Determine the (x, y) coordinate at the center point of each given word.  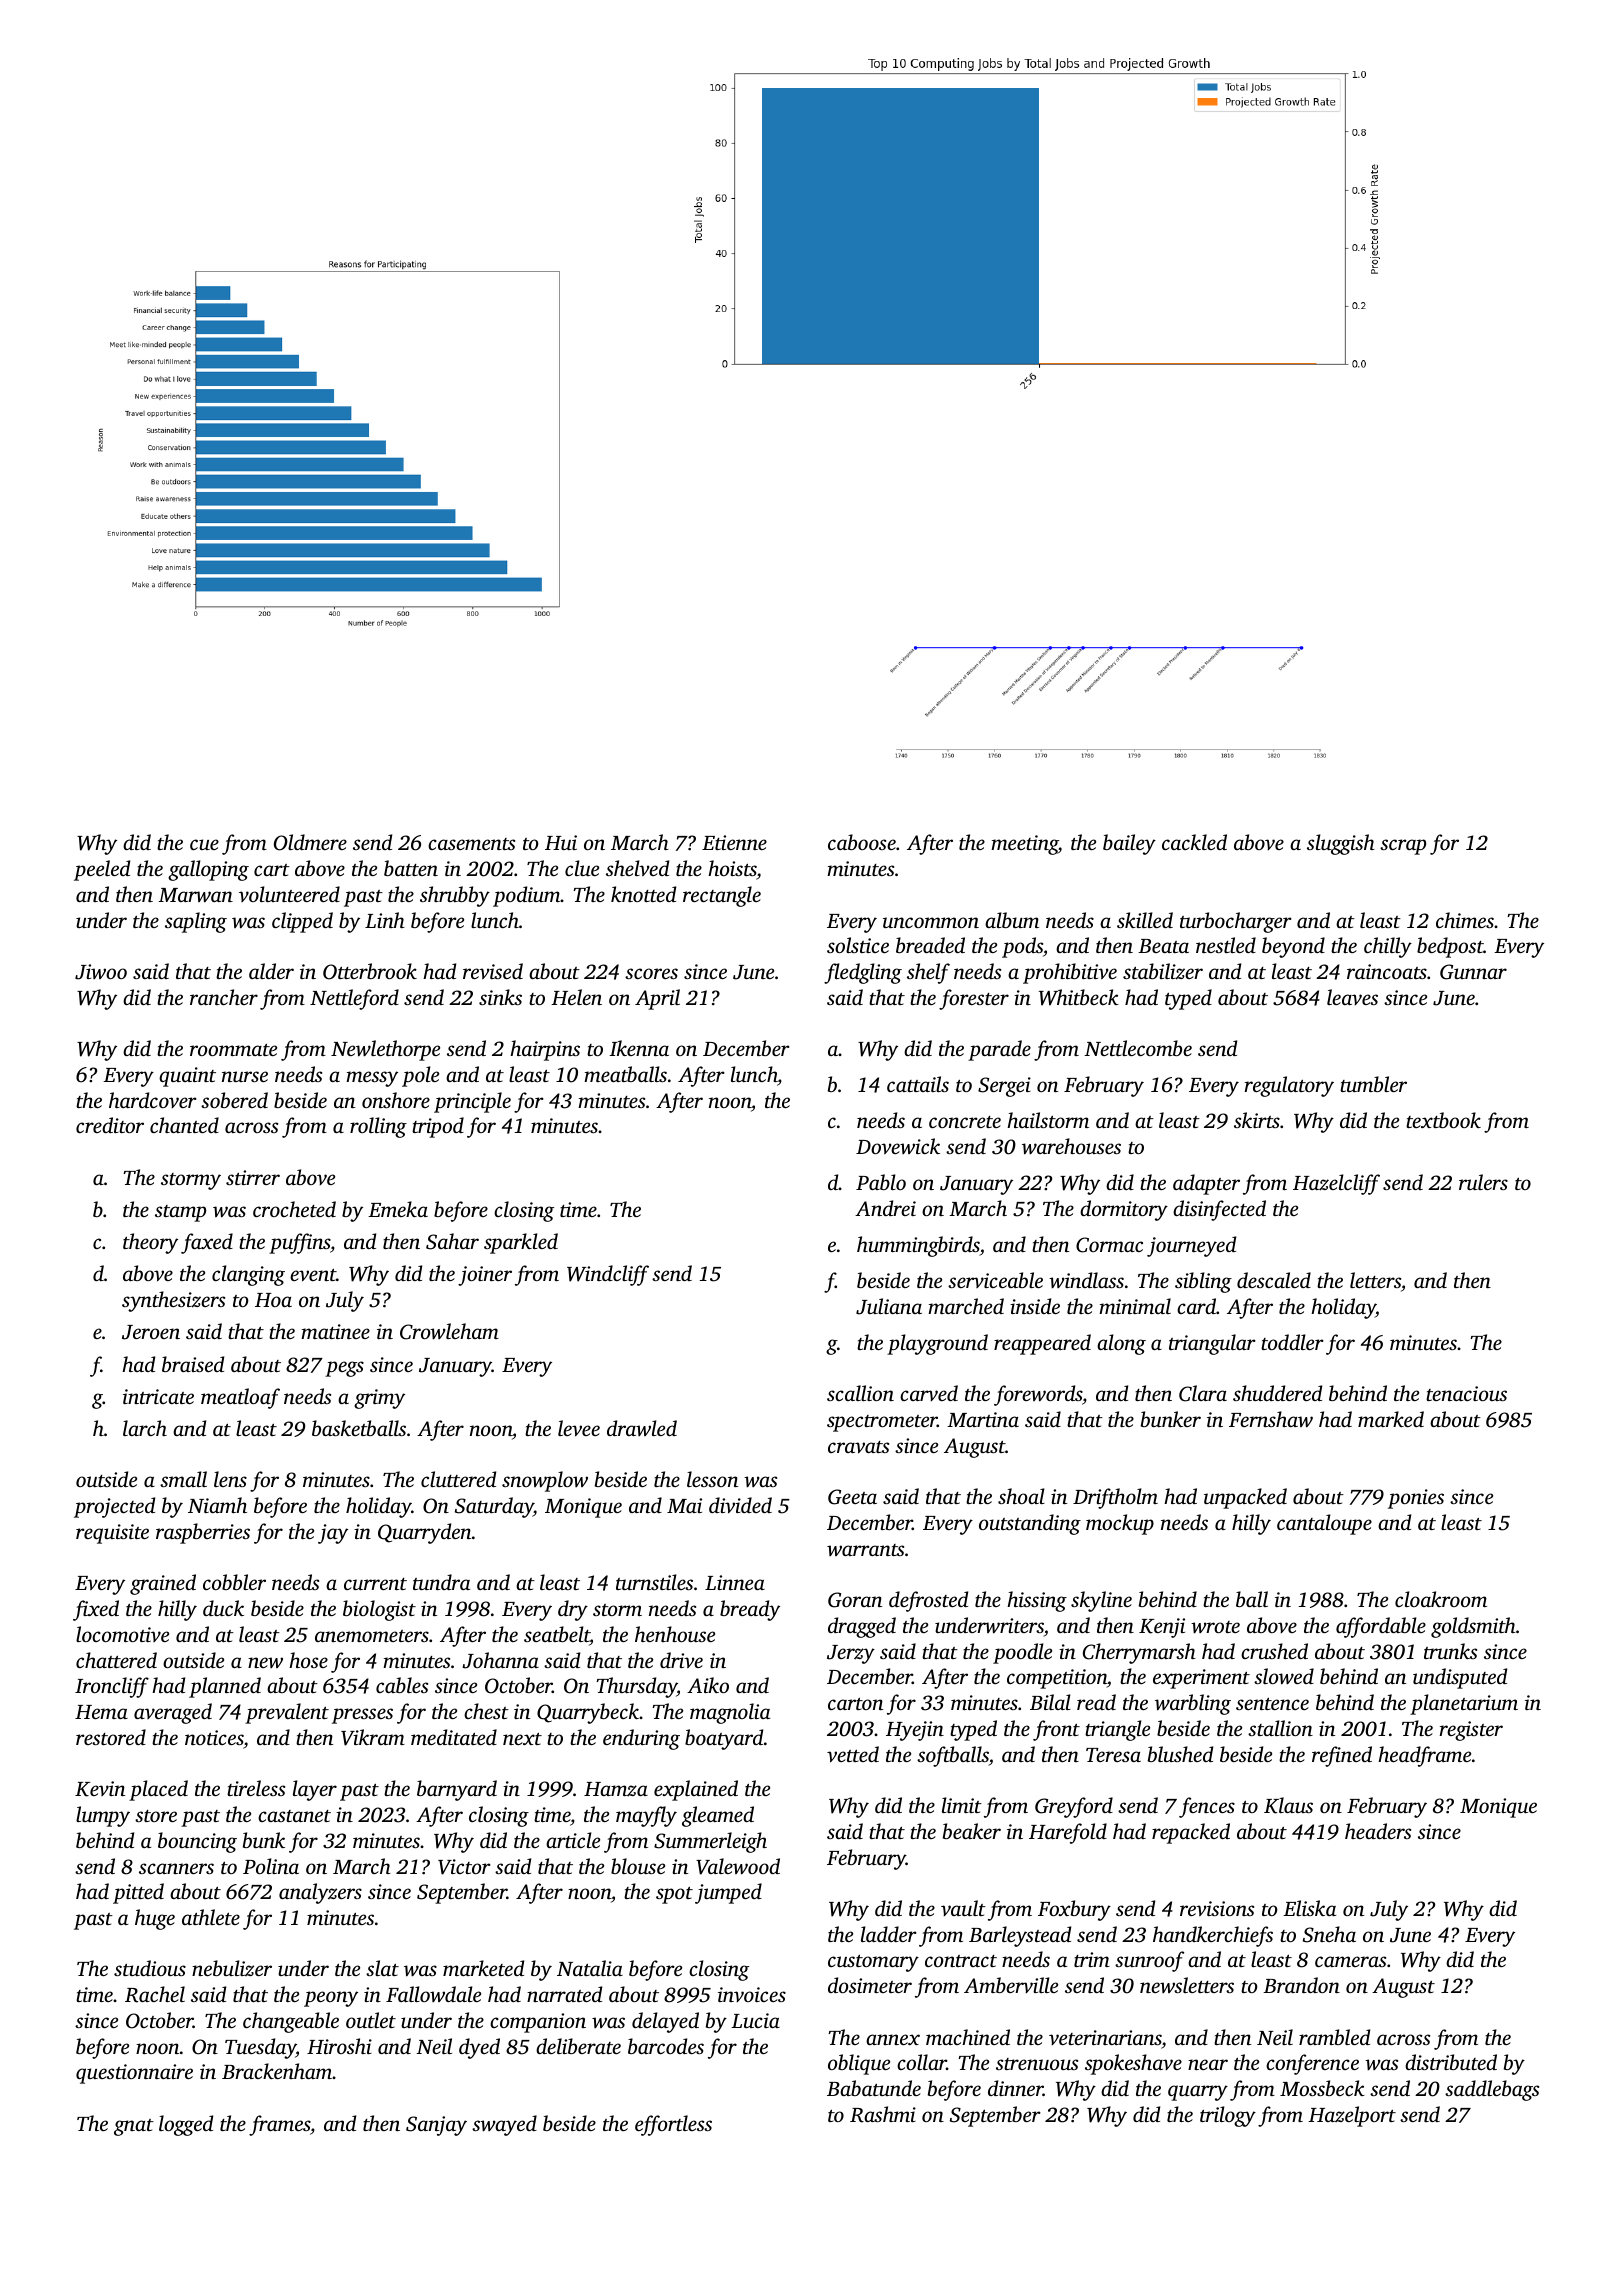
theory (150, 1243)
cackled (1194, 842)
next (522, 1739)
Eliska (1309, 1908)
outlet (371, 2020)
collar (922, 2062)
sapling (196, 922)
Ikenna (639, 1048)
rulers (1483, 1182)
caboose (862, 842)
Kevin (100, 1789)
